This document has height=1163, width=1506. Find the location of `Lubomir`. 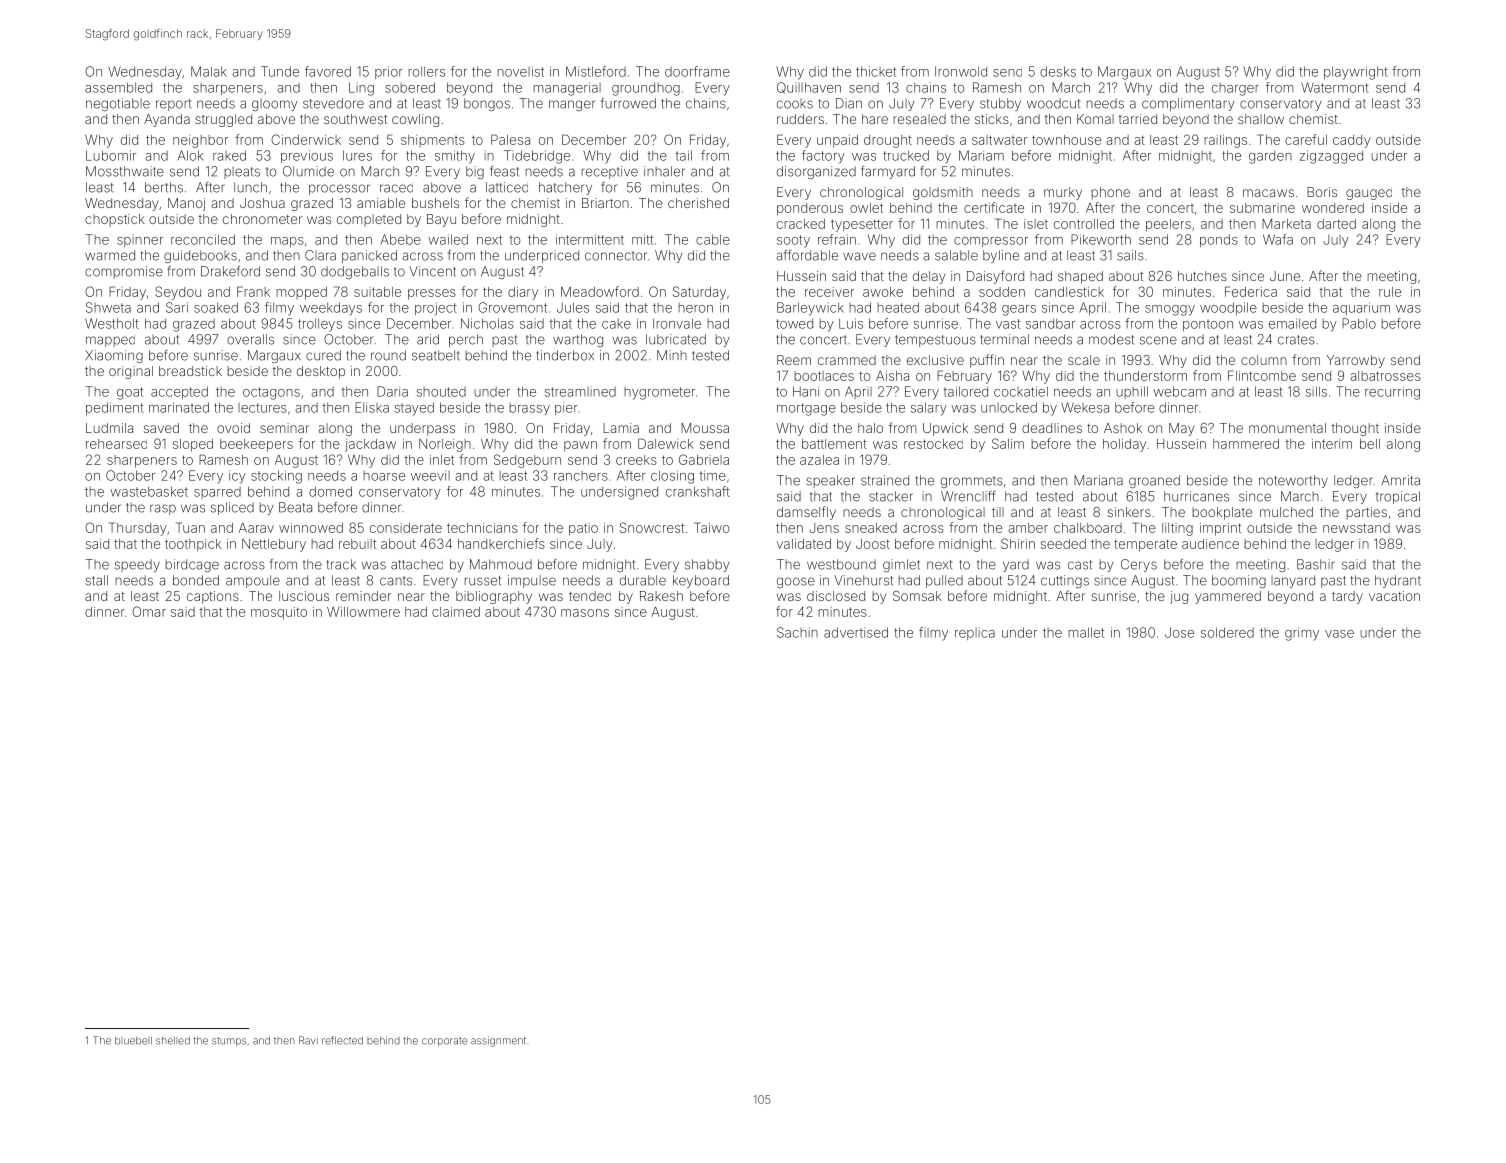

Lubomir is located at coordinates (111, 155).
